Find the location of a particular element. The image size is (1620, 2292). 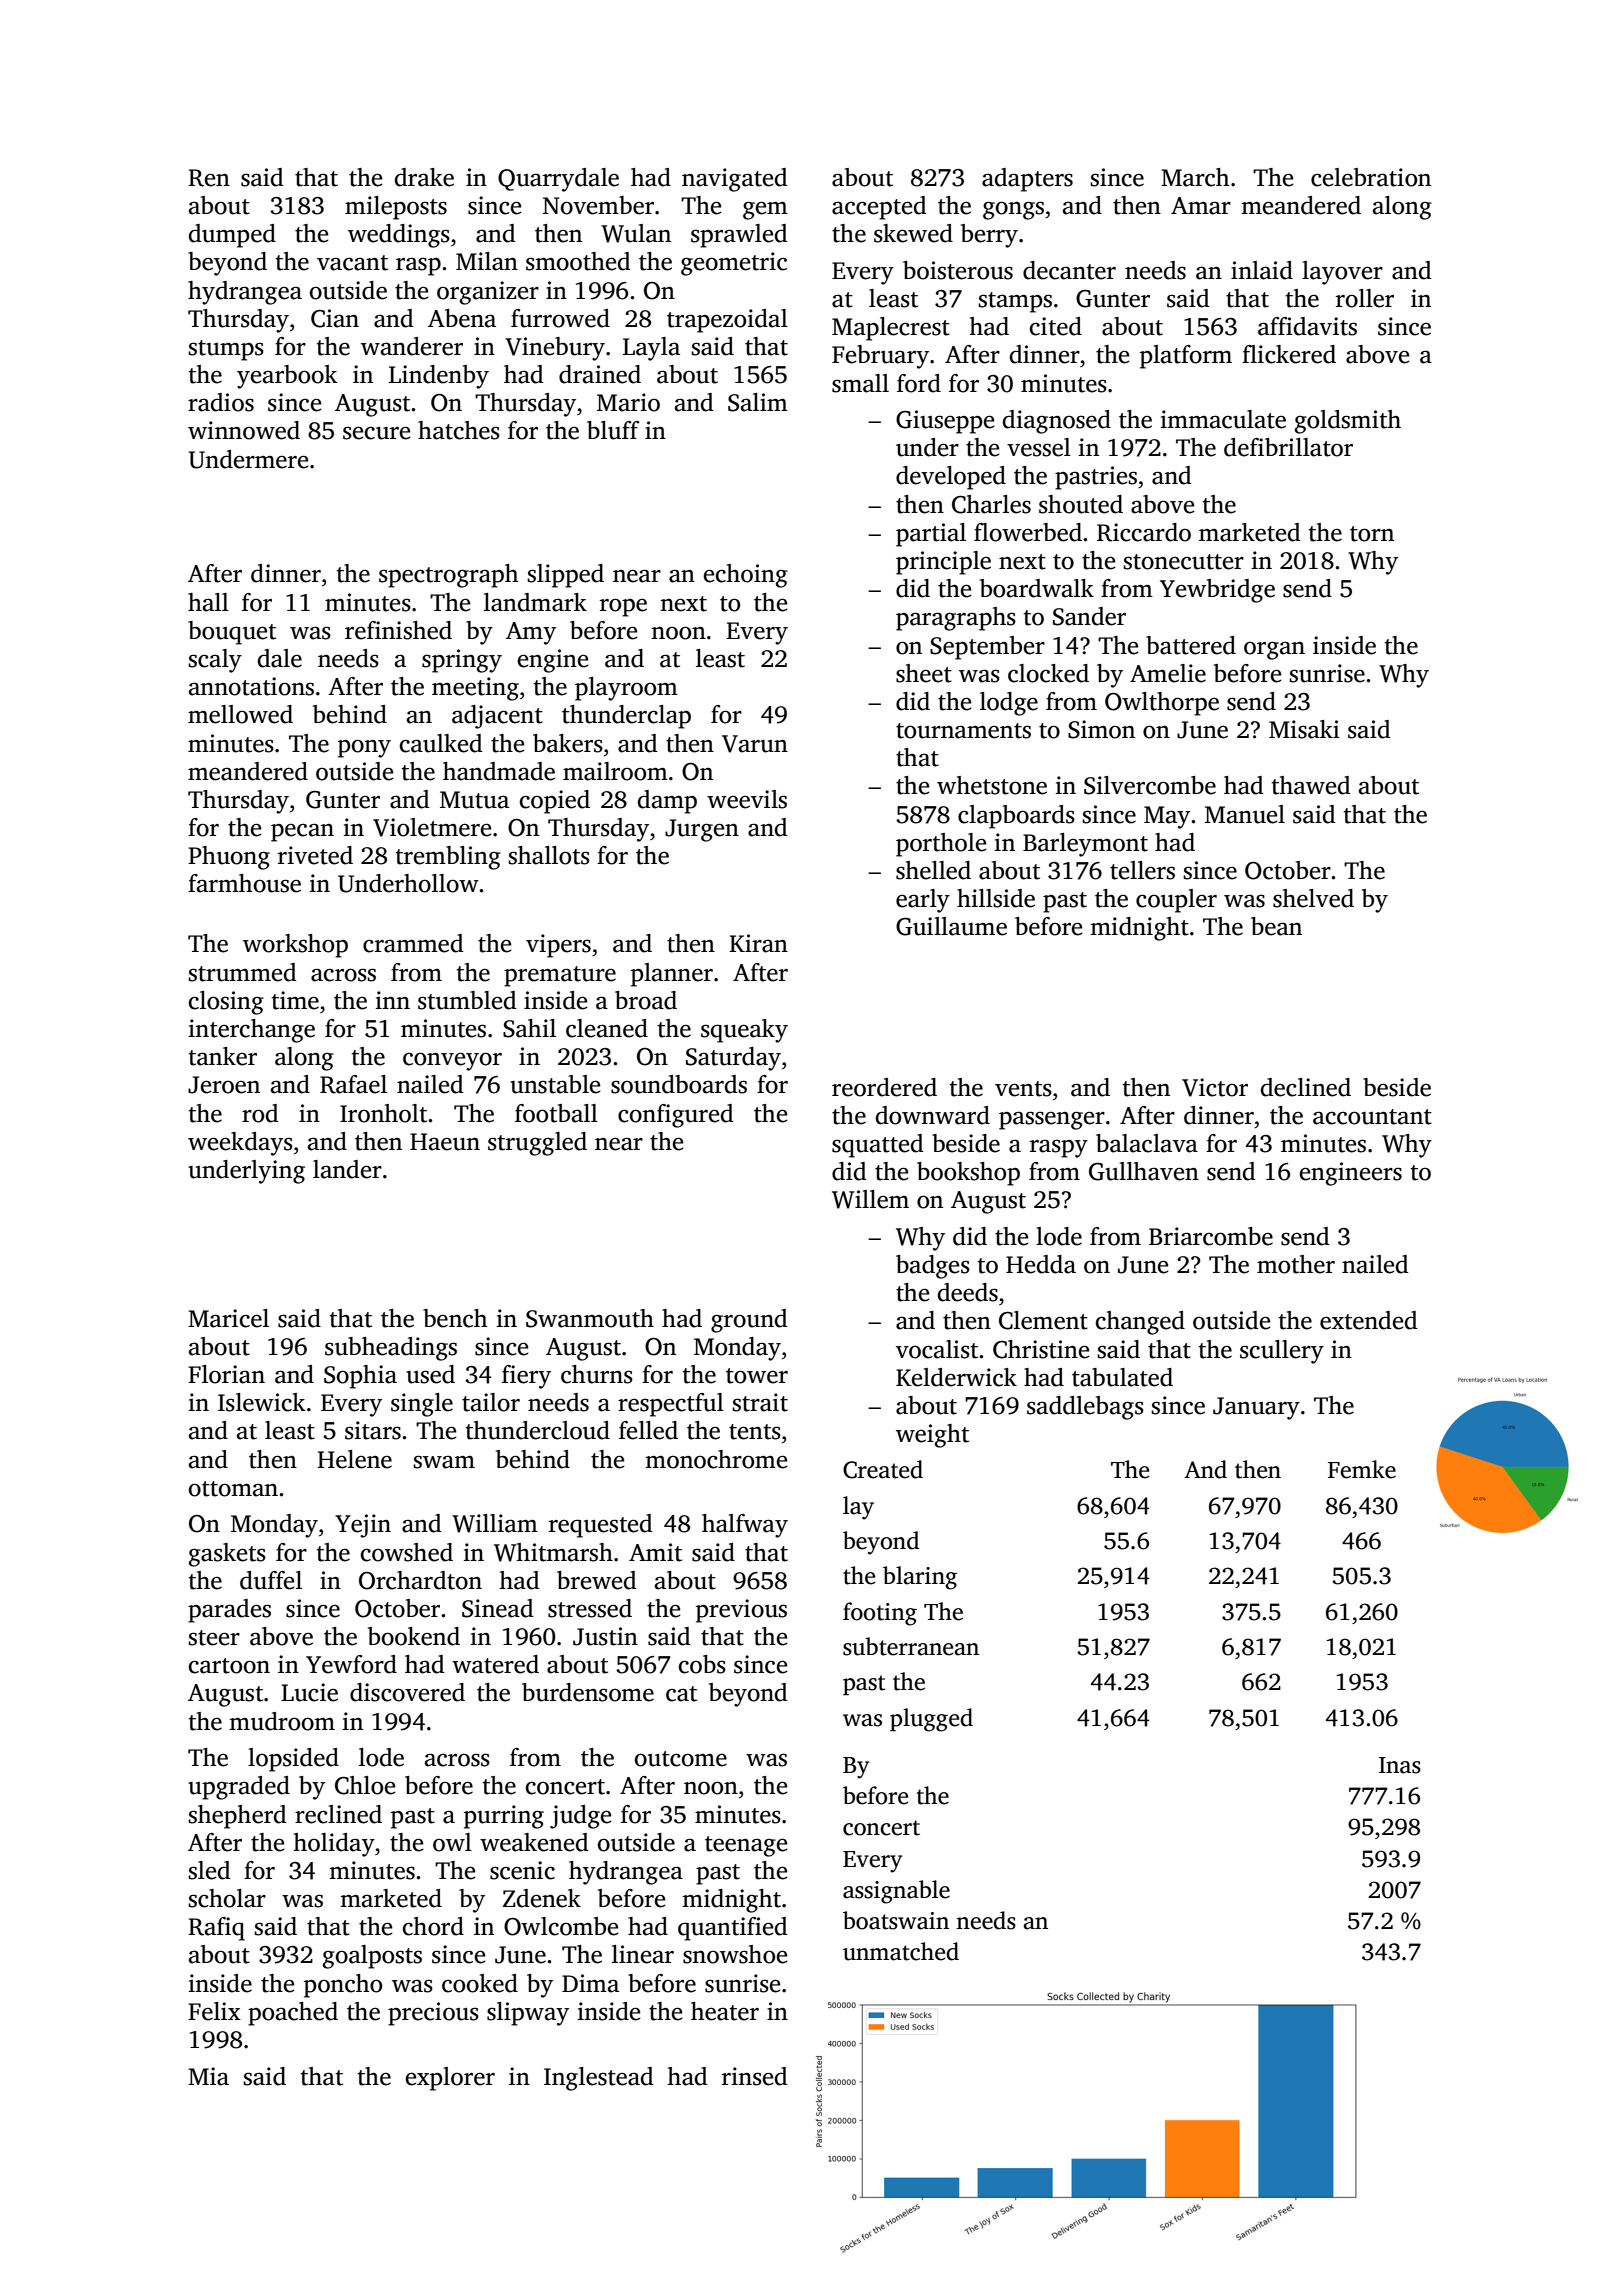

caulked is located at coordinates (441, 743).
